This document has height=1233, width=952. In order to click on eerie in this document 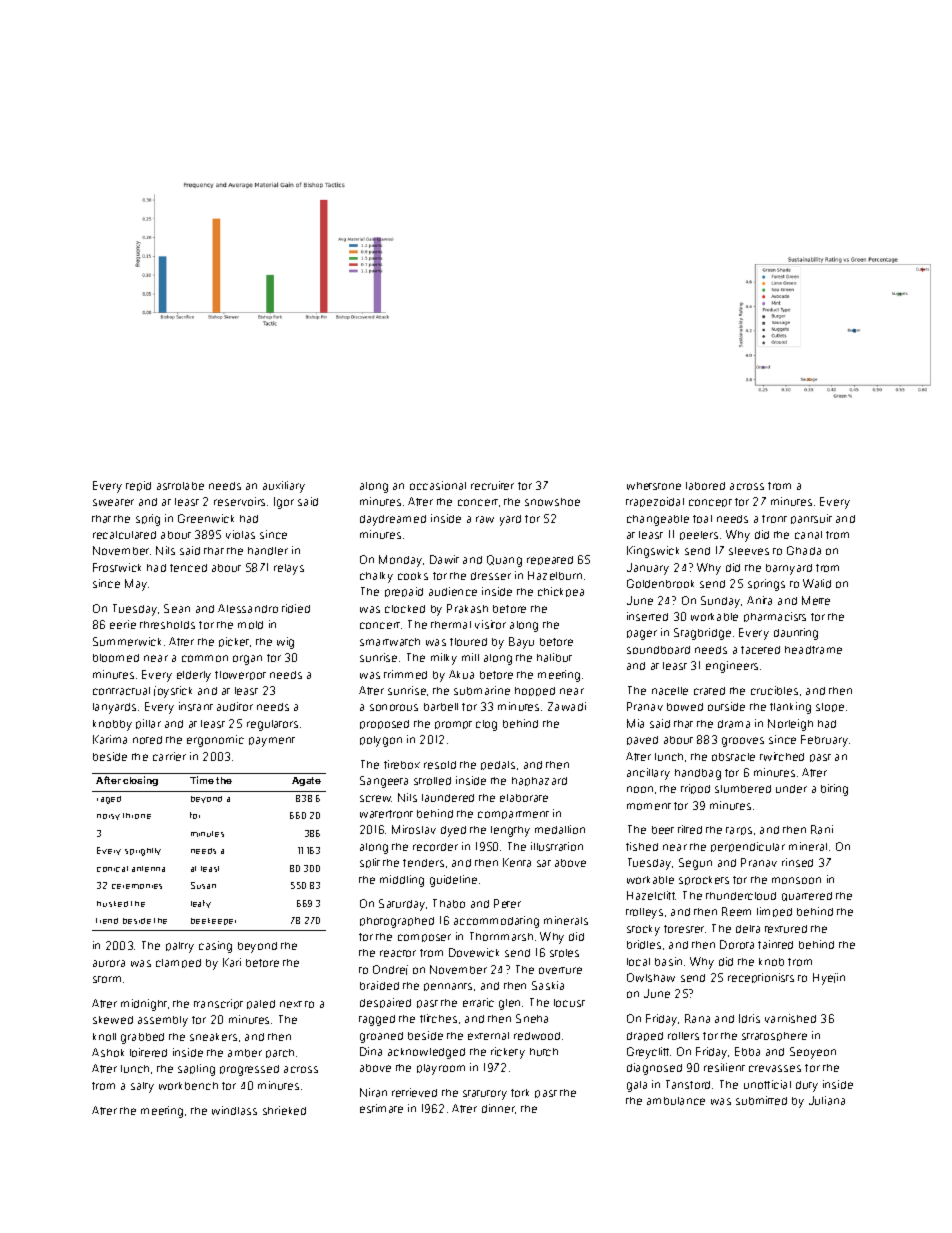, I will do `click(123, 624)`.
